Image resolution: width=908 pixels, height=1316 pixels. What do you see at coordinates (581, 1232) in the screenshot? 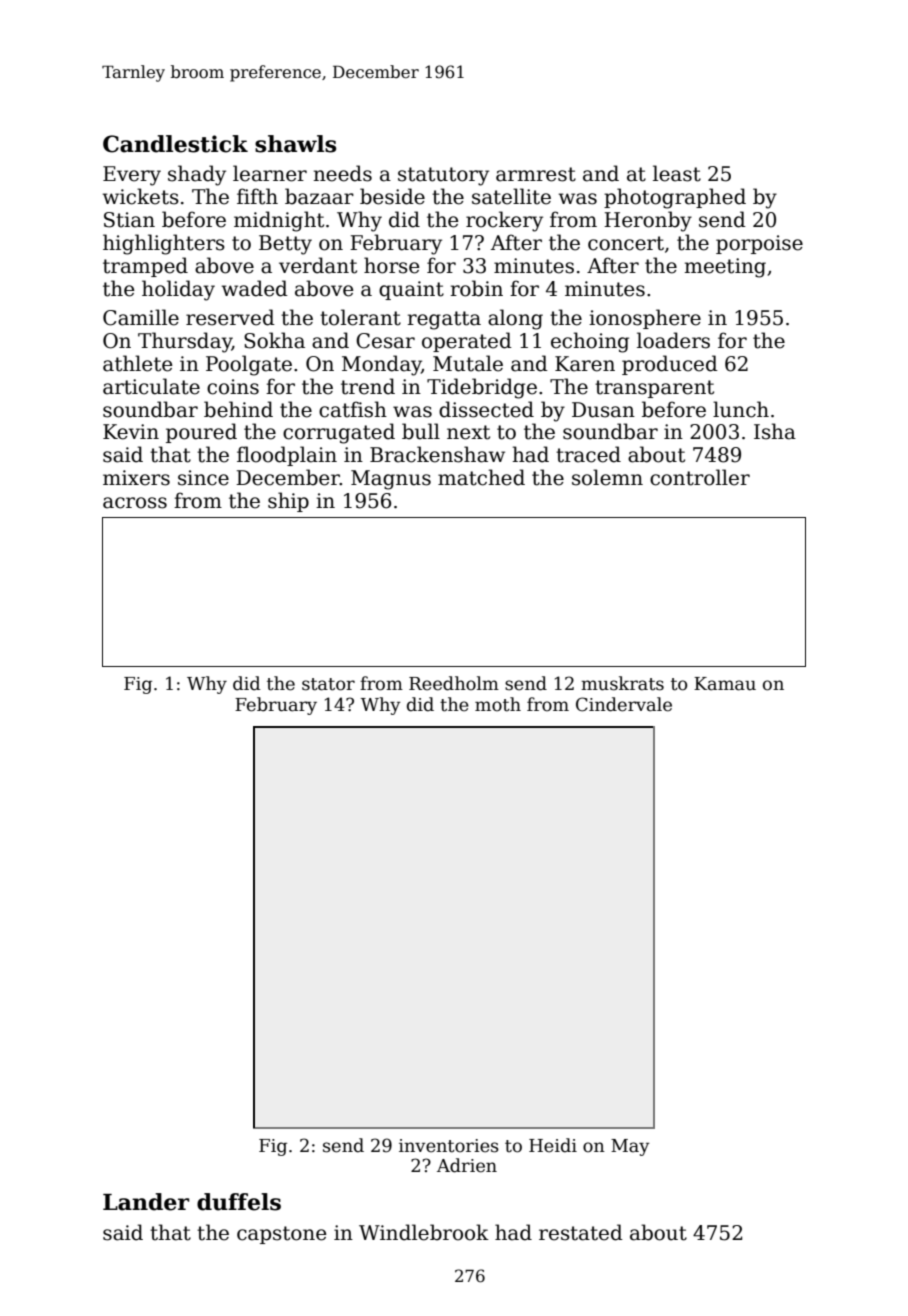
I see `restated` at bounding box center [581, 1232].
